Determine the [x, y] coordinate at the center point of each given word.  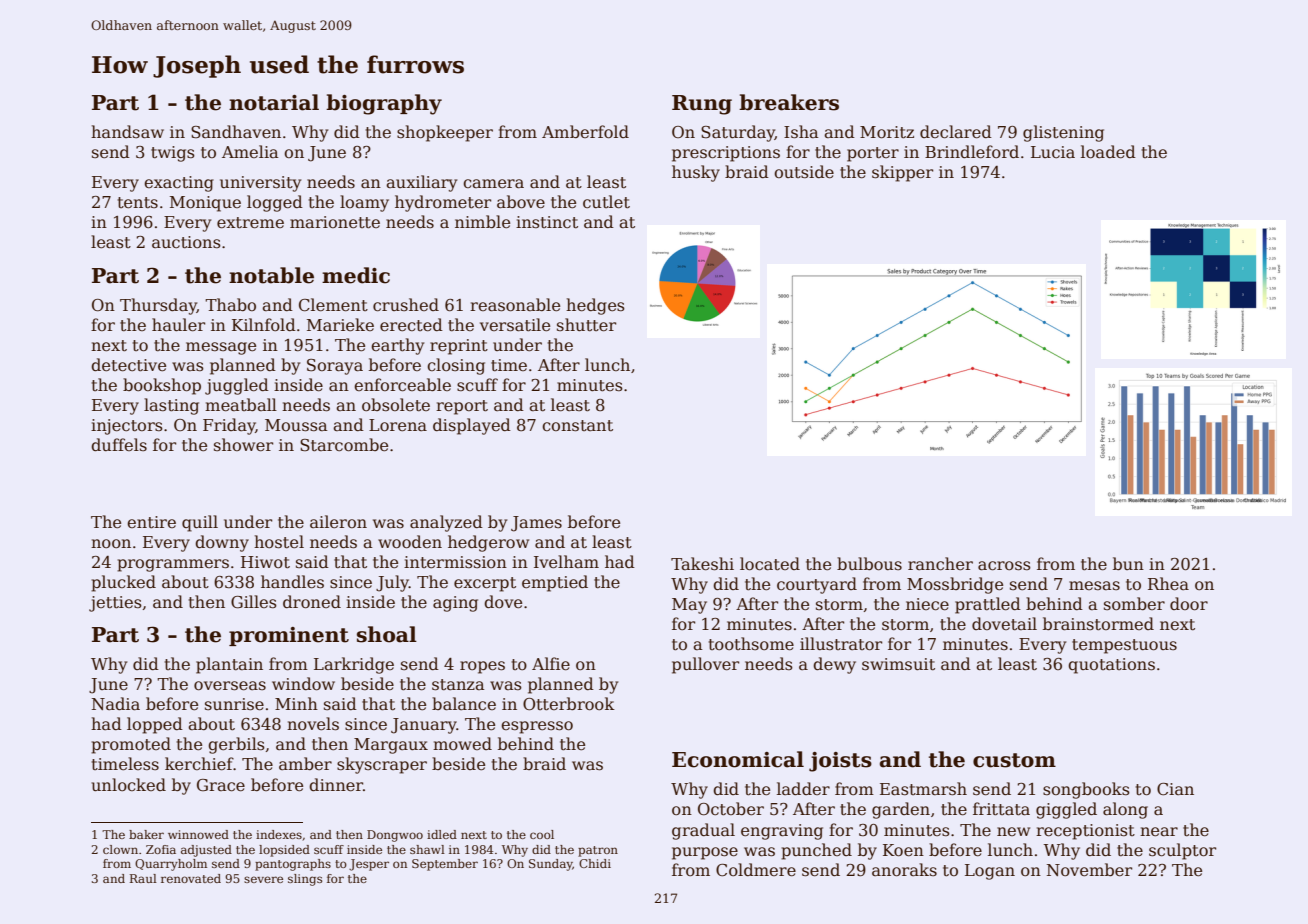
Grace [221, 785]
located [770, 564]
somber [1134, 603]
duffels [119, 444]
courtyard [817, 585]
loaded [1108, 152]
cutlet [606, 202]
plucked [123, 583]
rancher [940, 564]
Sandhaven [236, 132]
